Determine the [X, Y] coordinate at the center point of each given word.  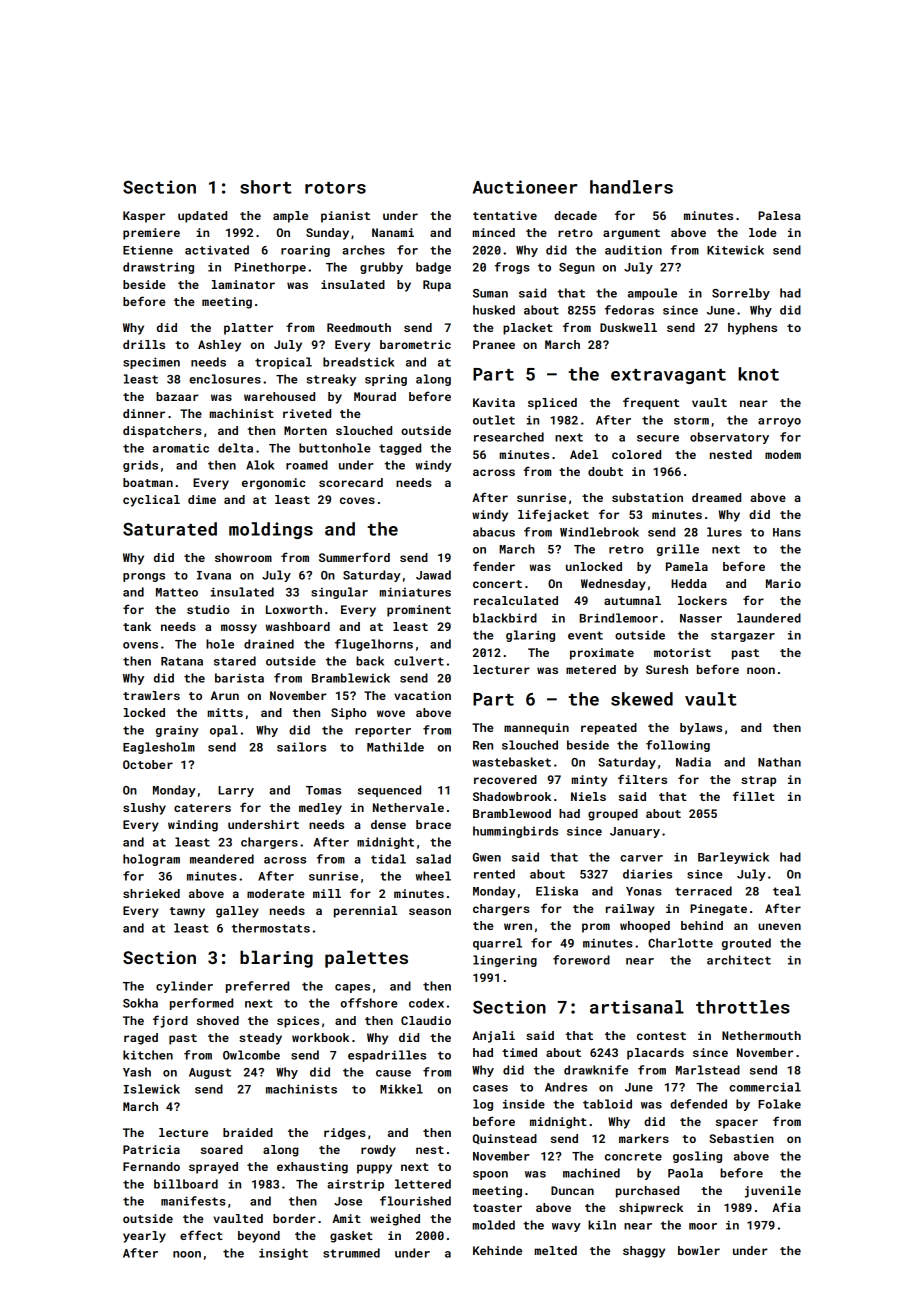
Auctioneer [525, 187]
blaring [276, 959]
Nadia [693, 762]
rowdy [378, 1151]
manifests [193, 1201]
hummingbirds [515, 832]
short [266, 187]
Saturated [170, 529]
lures [724, 532]
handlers [631, 187]
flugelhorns [374, 645]
